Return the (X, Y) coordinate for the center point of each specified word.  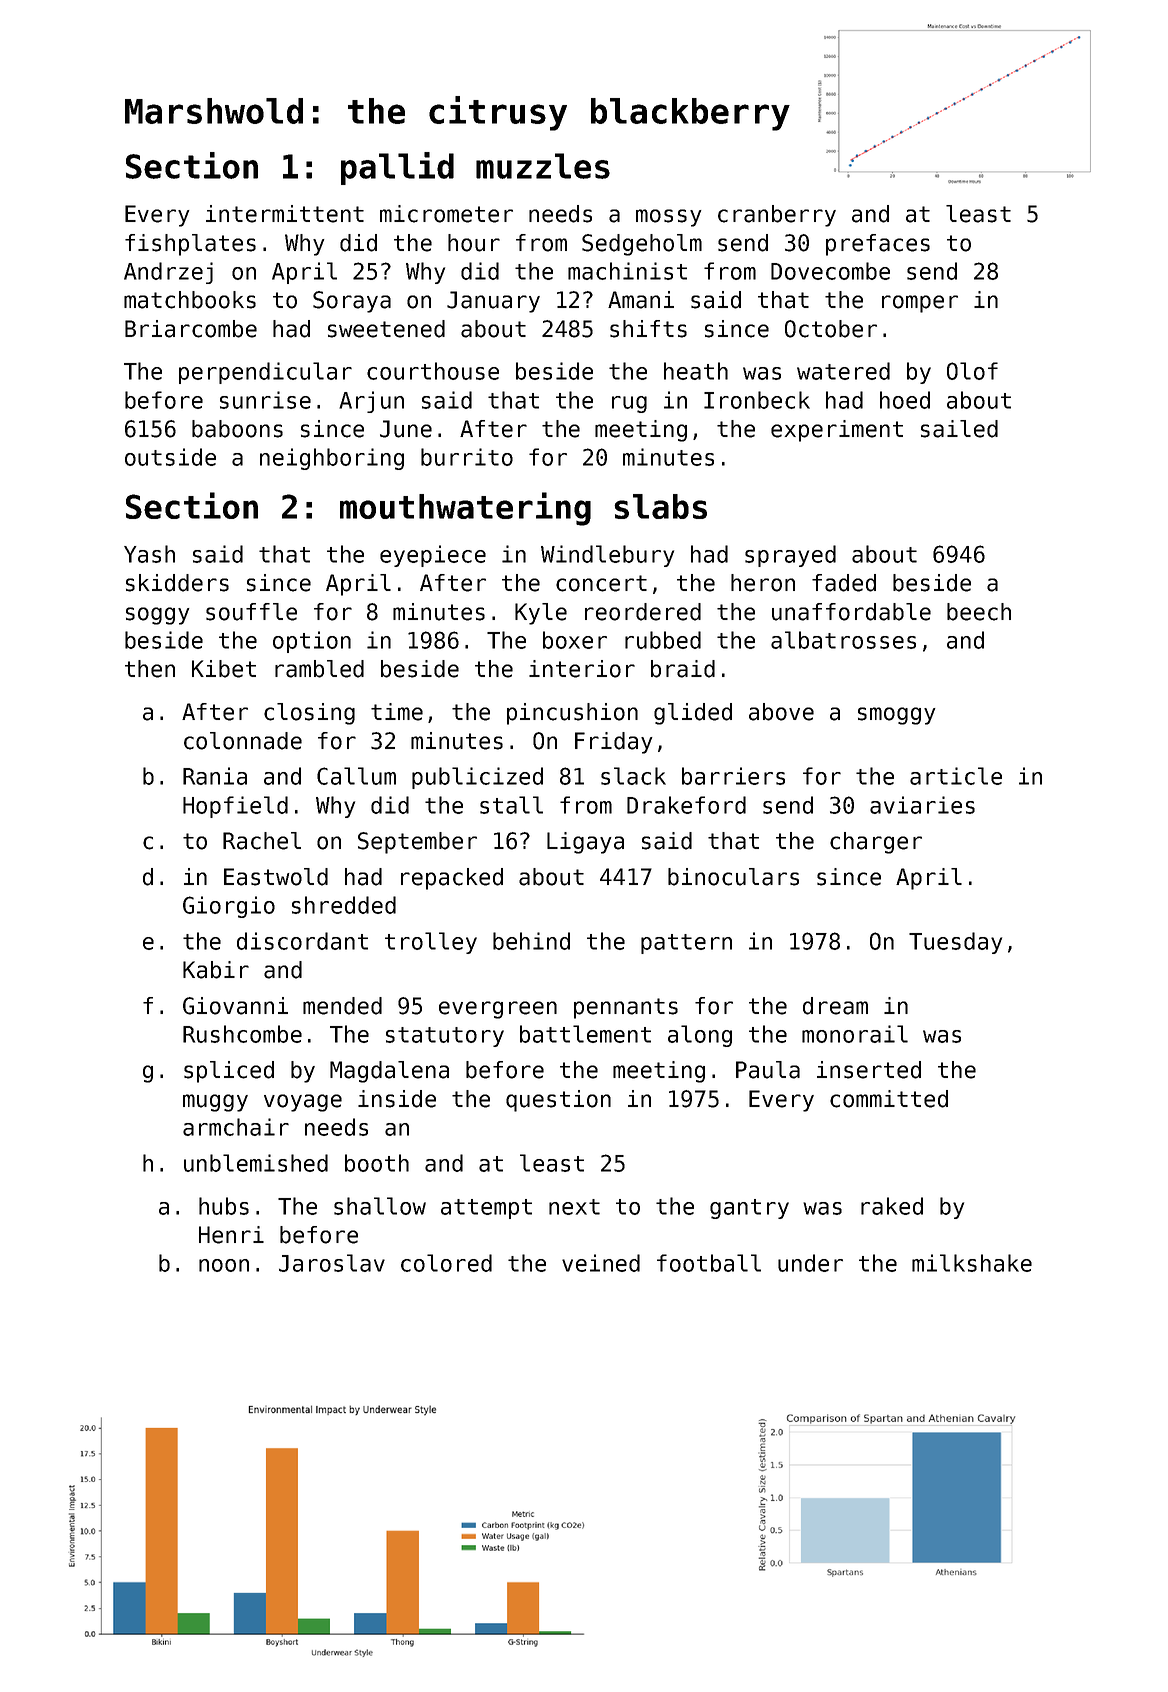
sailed (959, 429)
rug (629, 404)
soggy (157, 616)
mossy (668, 218)
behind (531, 941)
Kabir (216, 970)
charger (876, 843)
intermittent (285, 214)
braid (683, 669)
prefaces (878, 245)
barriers (733, 776)
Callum (356, 776)
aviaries (922, 805)
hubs (224, 1206)
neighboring (332, 459)
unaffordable (851, 612)
